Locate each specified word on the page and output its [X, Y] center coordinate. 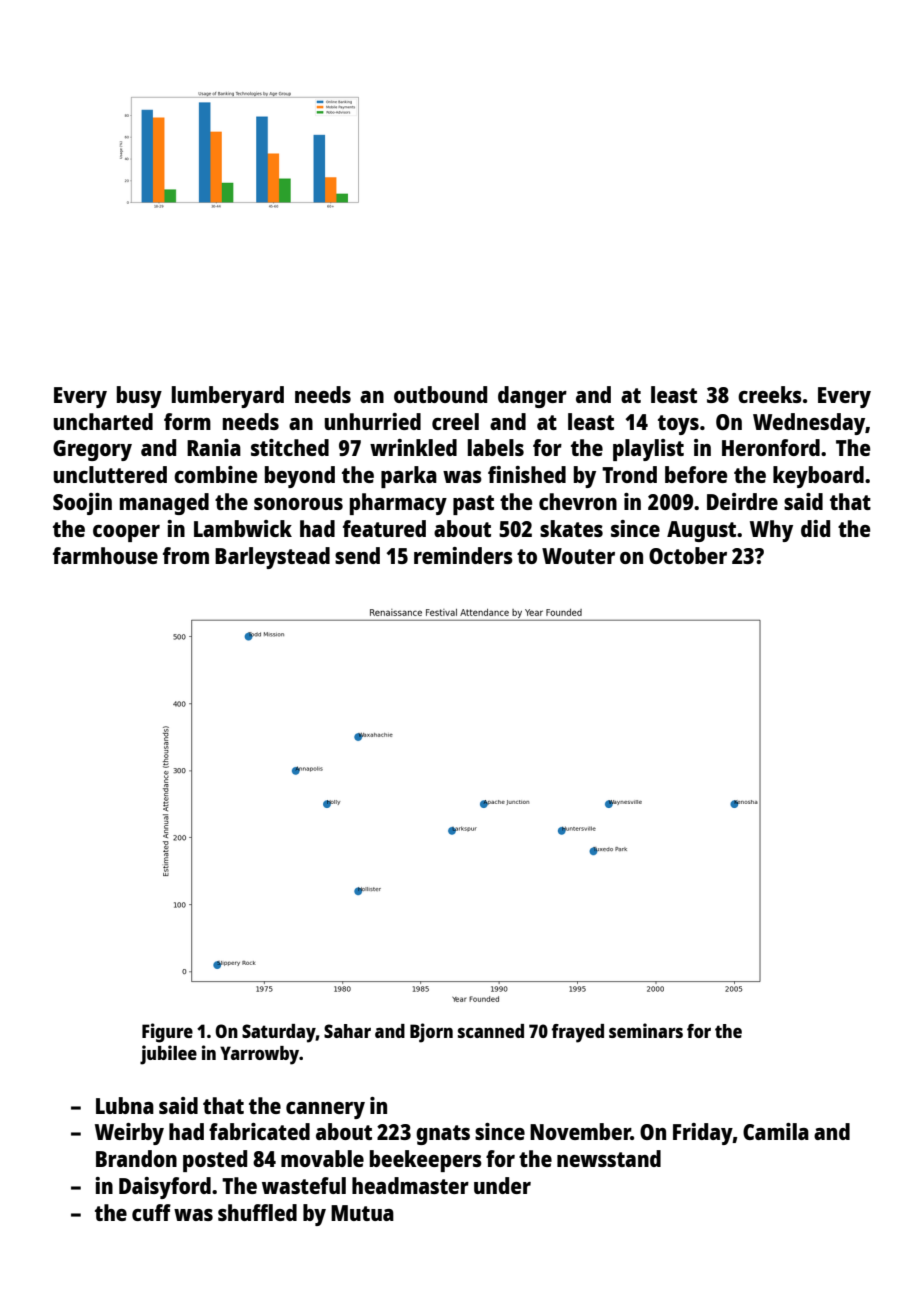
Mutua [362, 1213]
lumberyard [228, 397]
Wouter [578, 556]
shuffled [257, 1212]
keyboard [818, 477]
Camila [776, 1131]
